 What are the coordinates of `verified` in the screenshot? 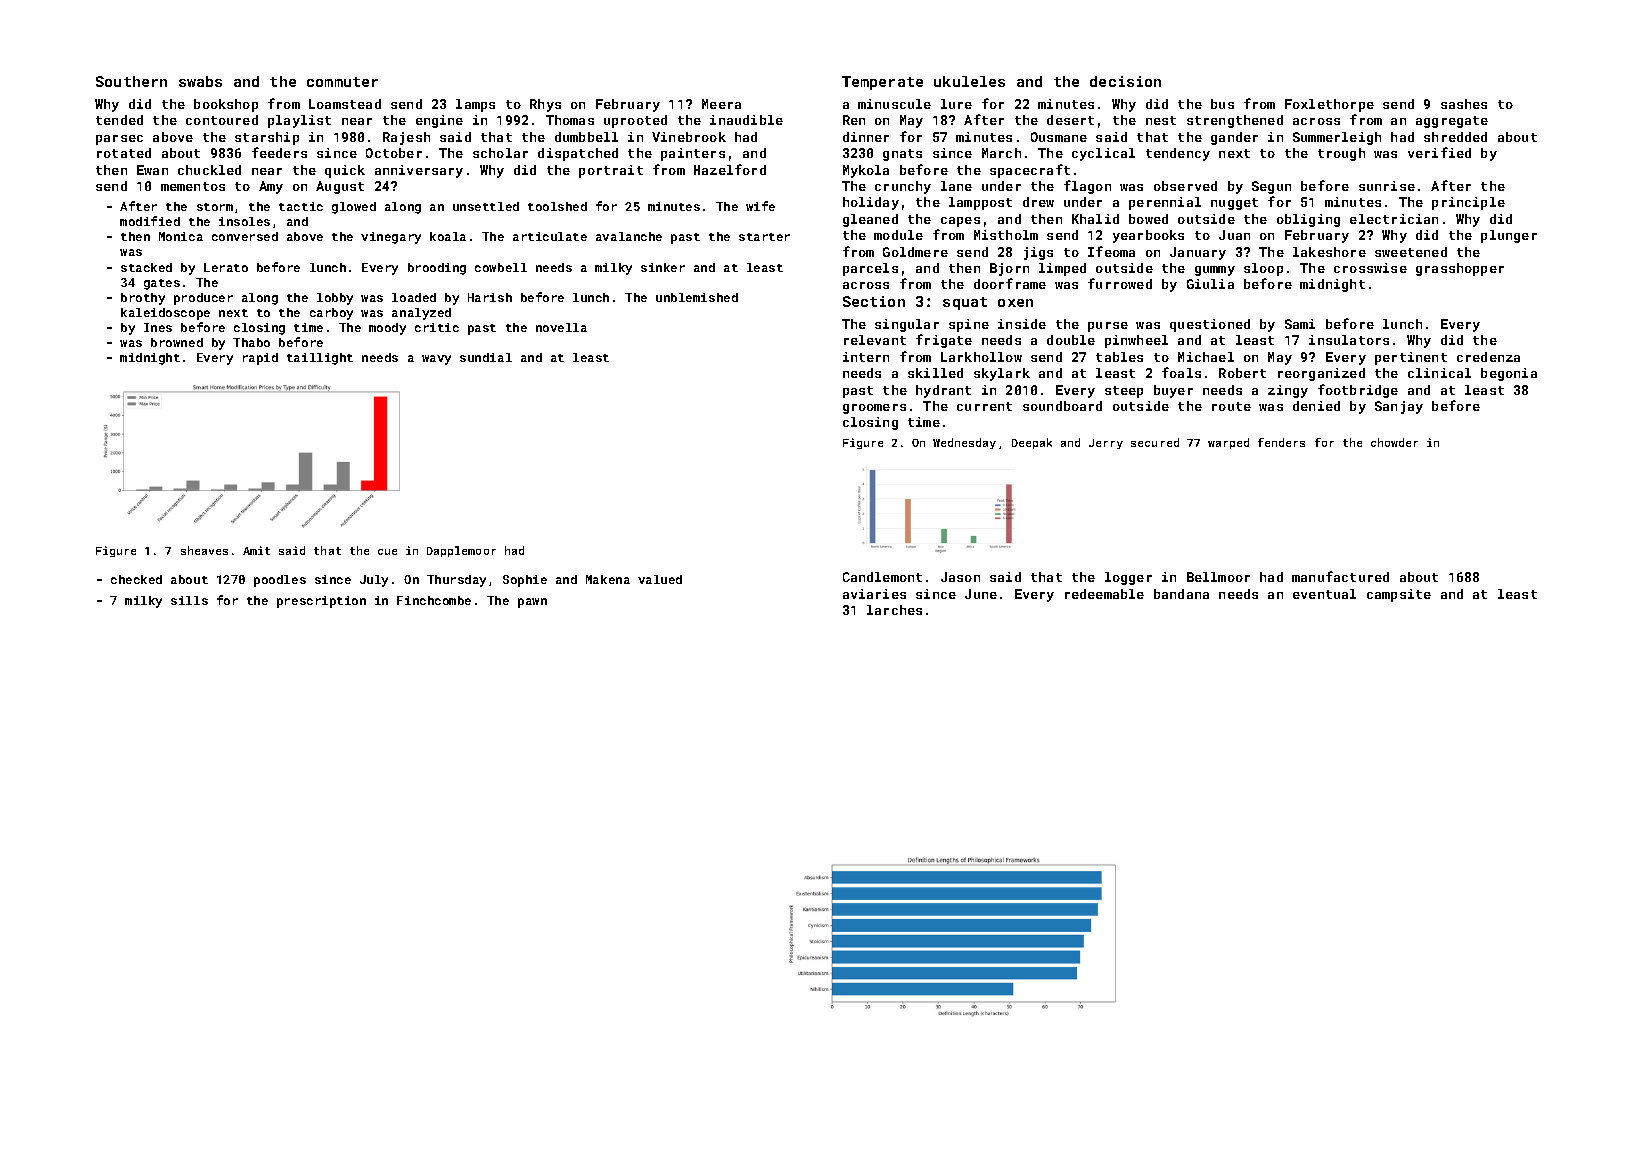 It's located at (1439, 152).
